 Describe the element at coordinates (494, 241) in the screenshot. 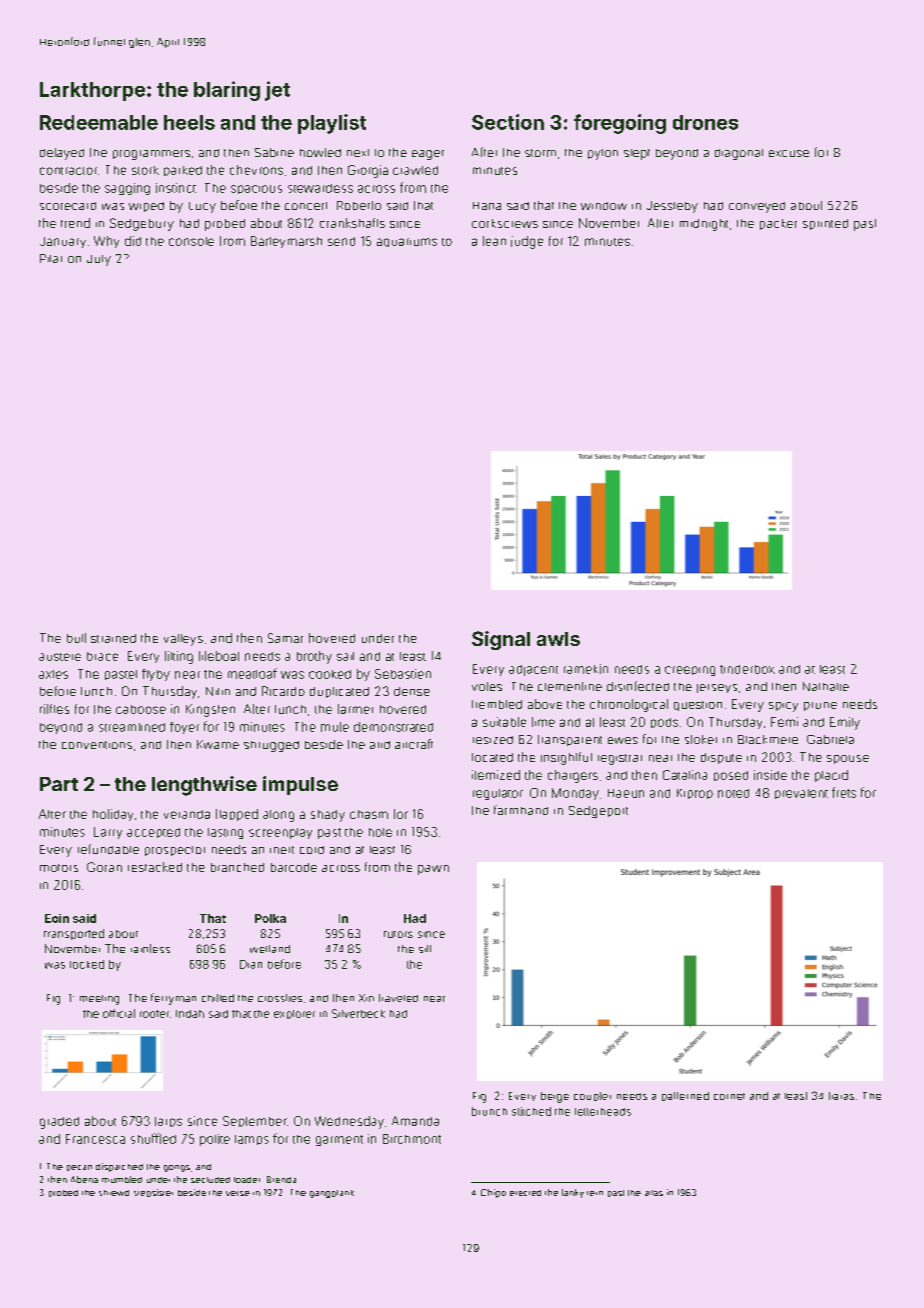

I see `lean` at that location.
